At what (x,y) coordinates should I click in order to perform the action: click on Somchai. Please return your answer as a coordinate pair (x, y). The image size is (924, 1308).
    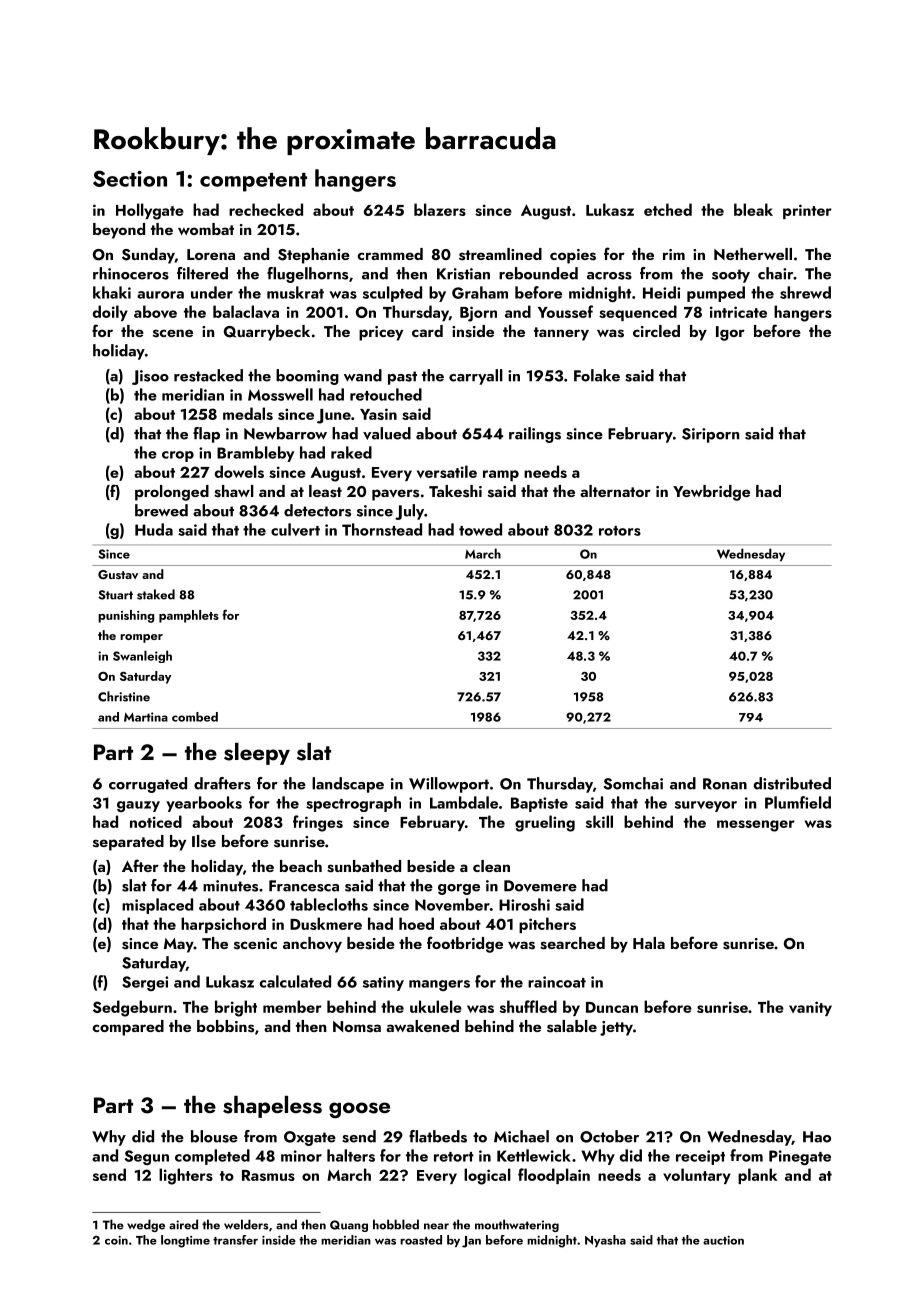
    Looking at the image, I should click on (633, 783).
